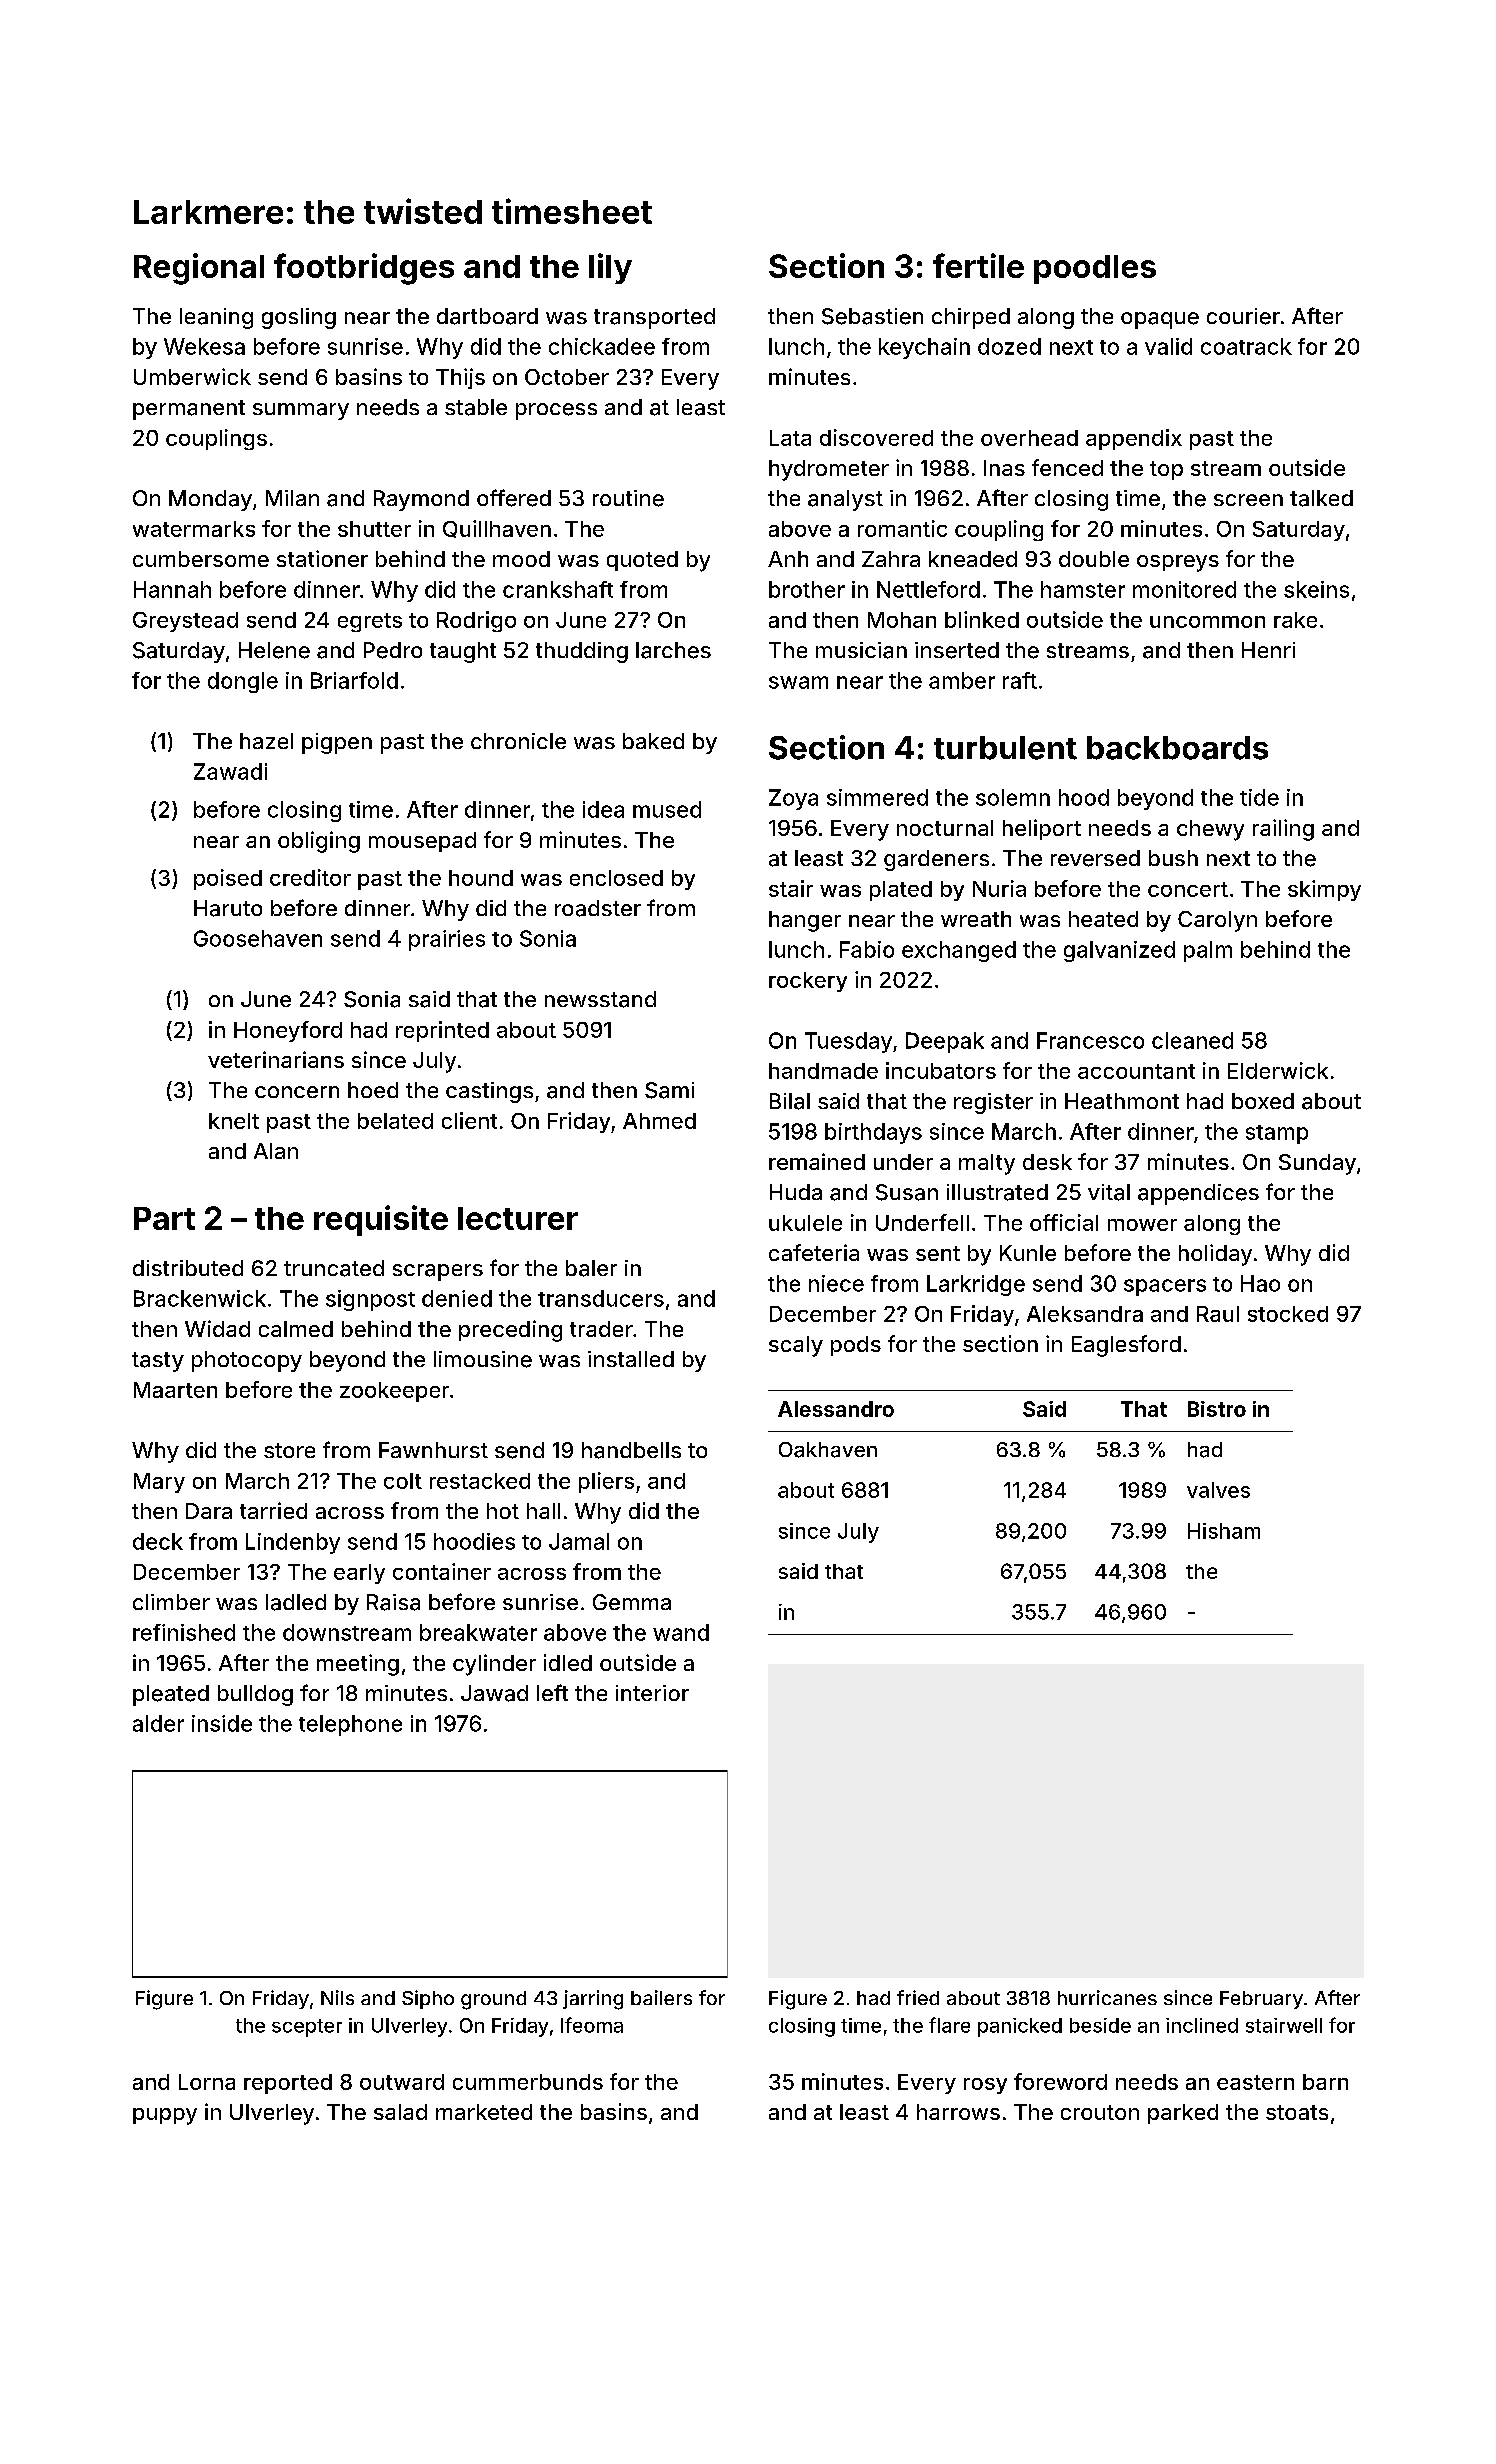  Describe the element at coordinates (493, 2000) in the image. I see `ground` at that location.
